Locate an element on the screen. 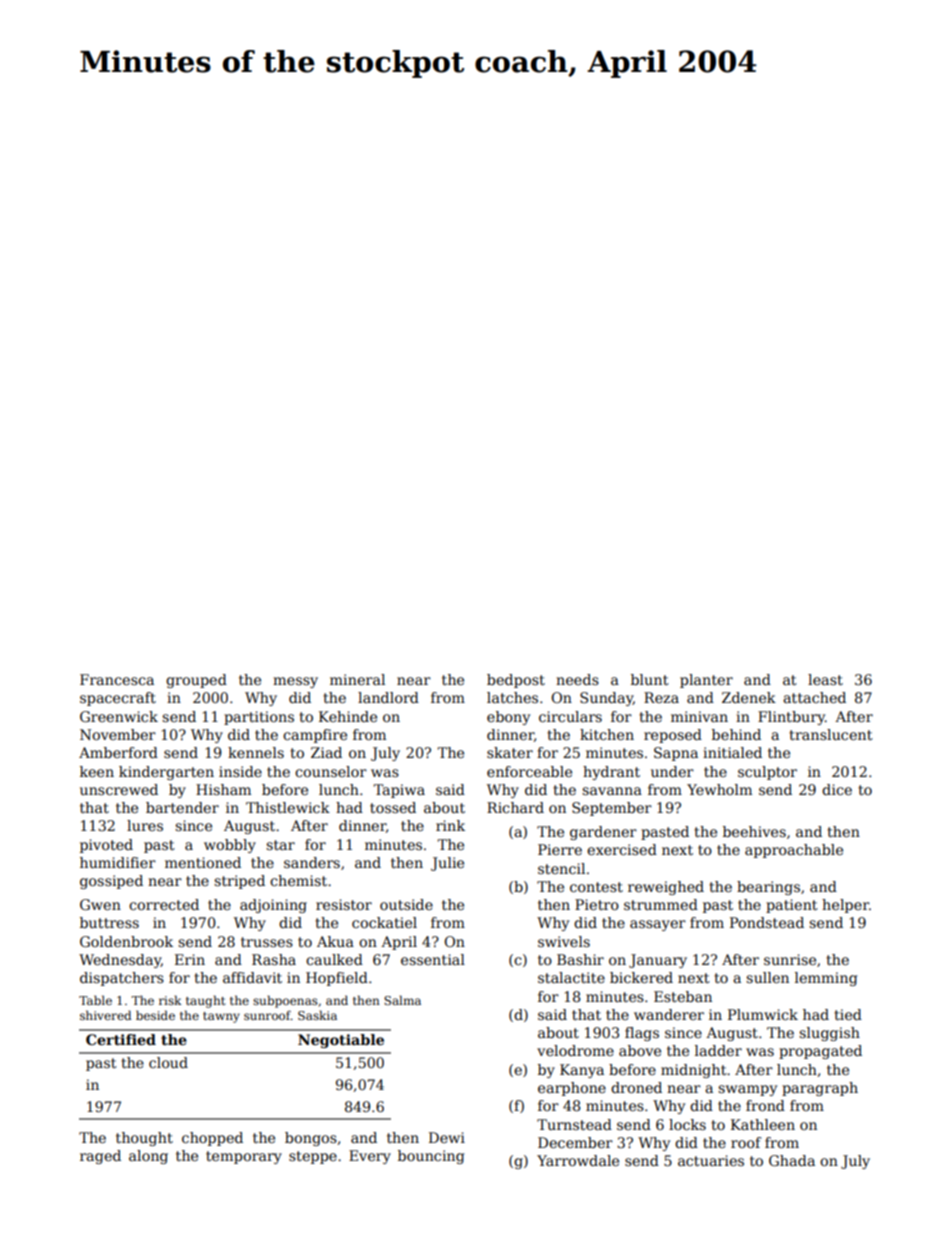 Image resolution: width=952 pixels, height=1233 pixels. planter is located at coordinates (706, 681).
